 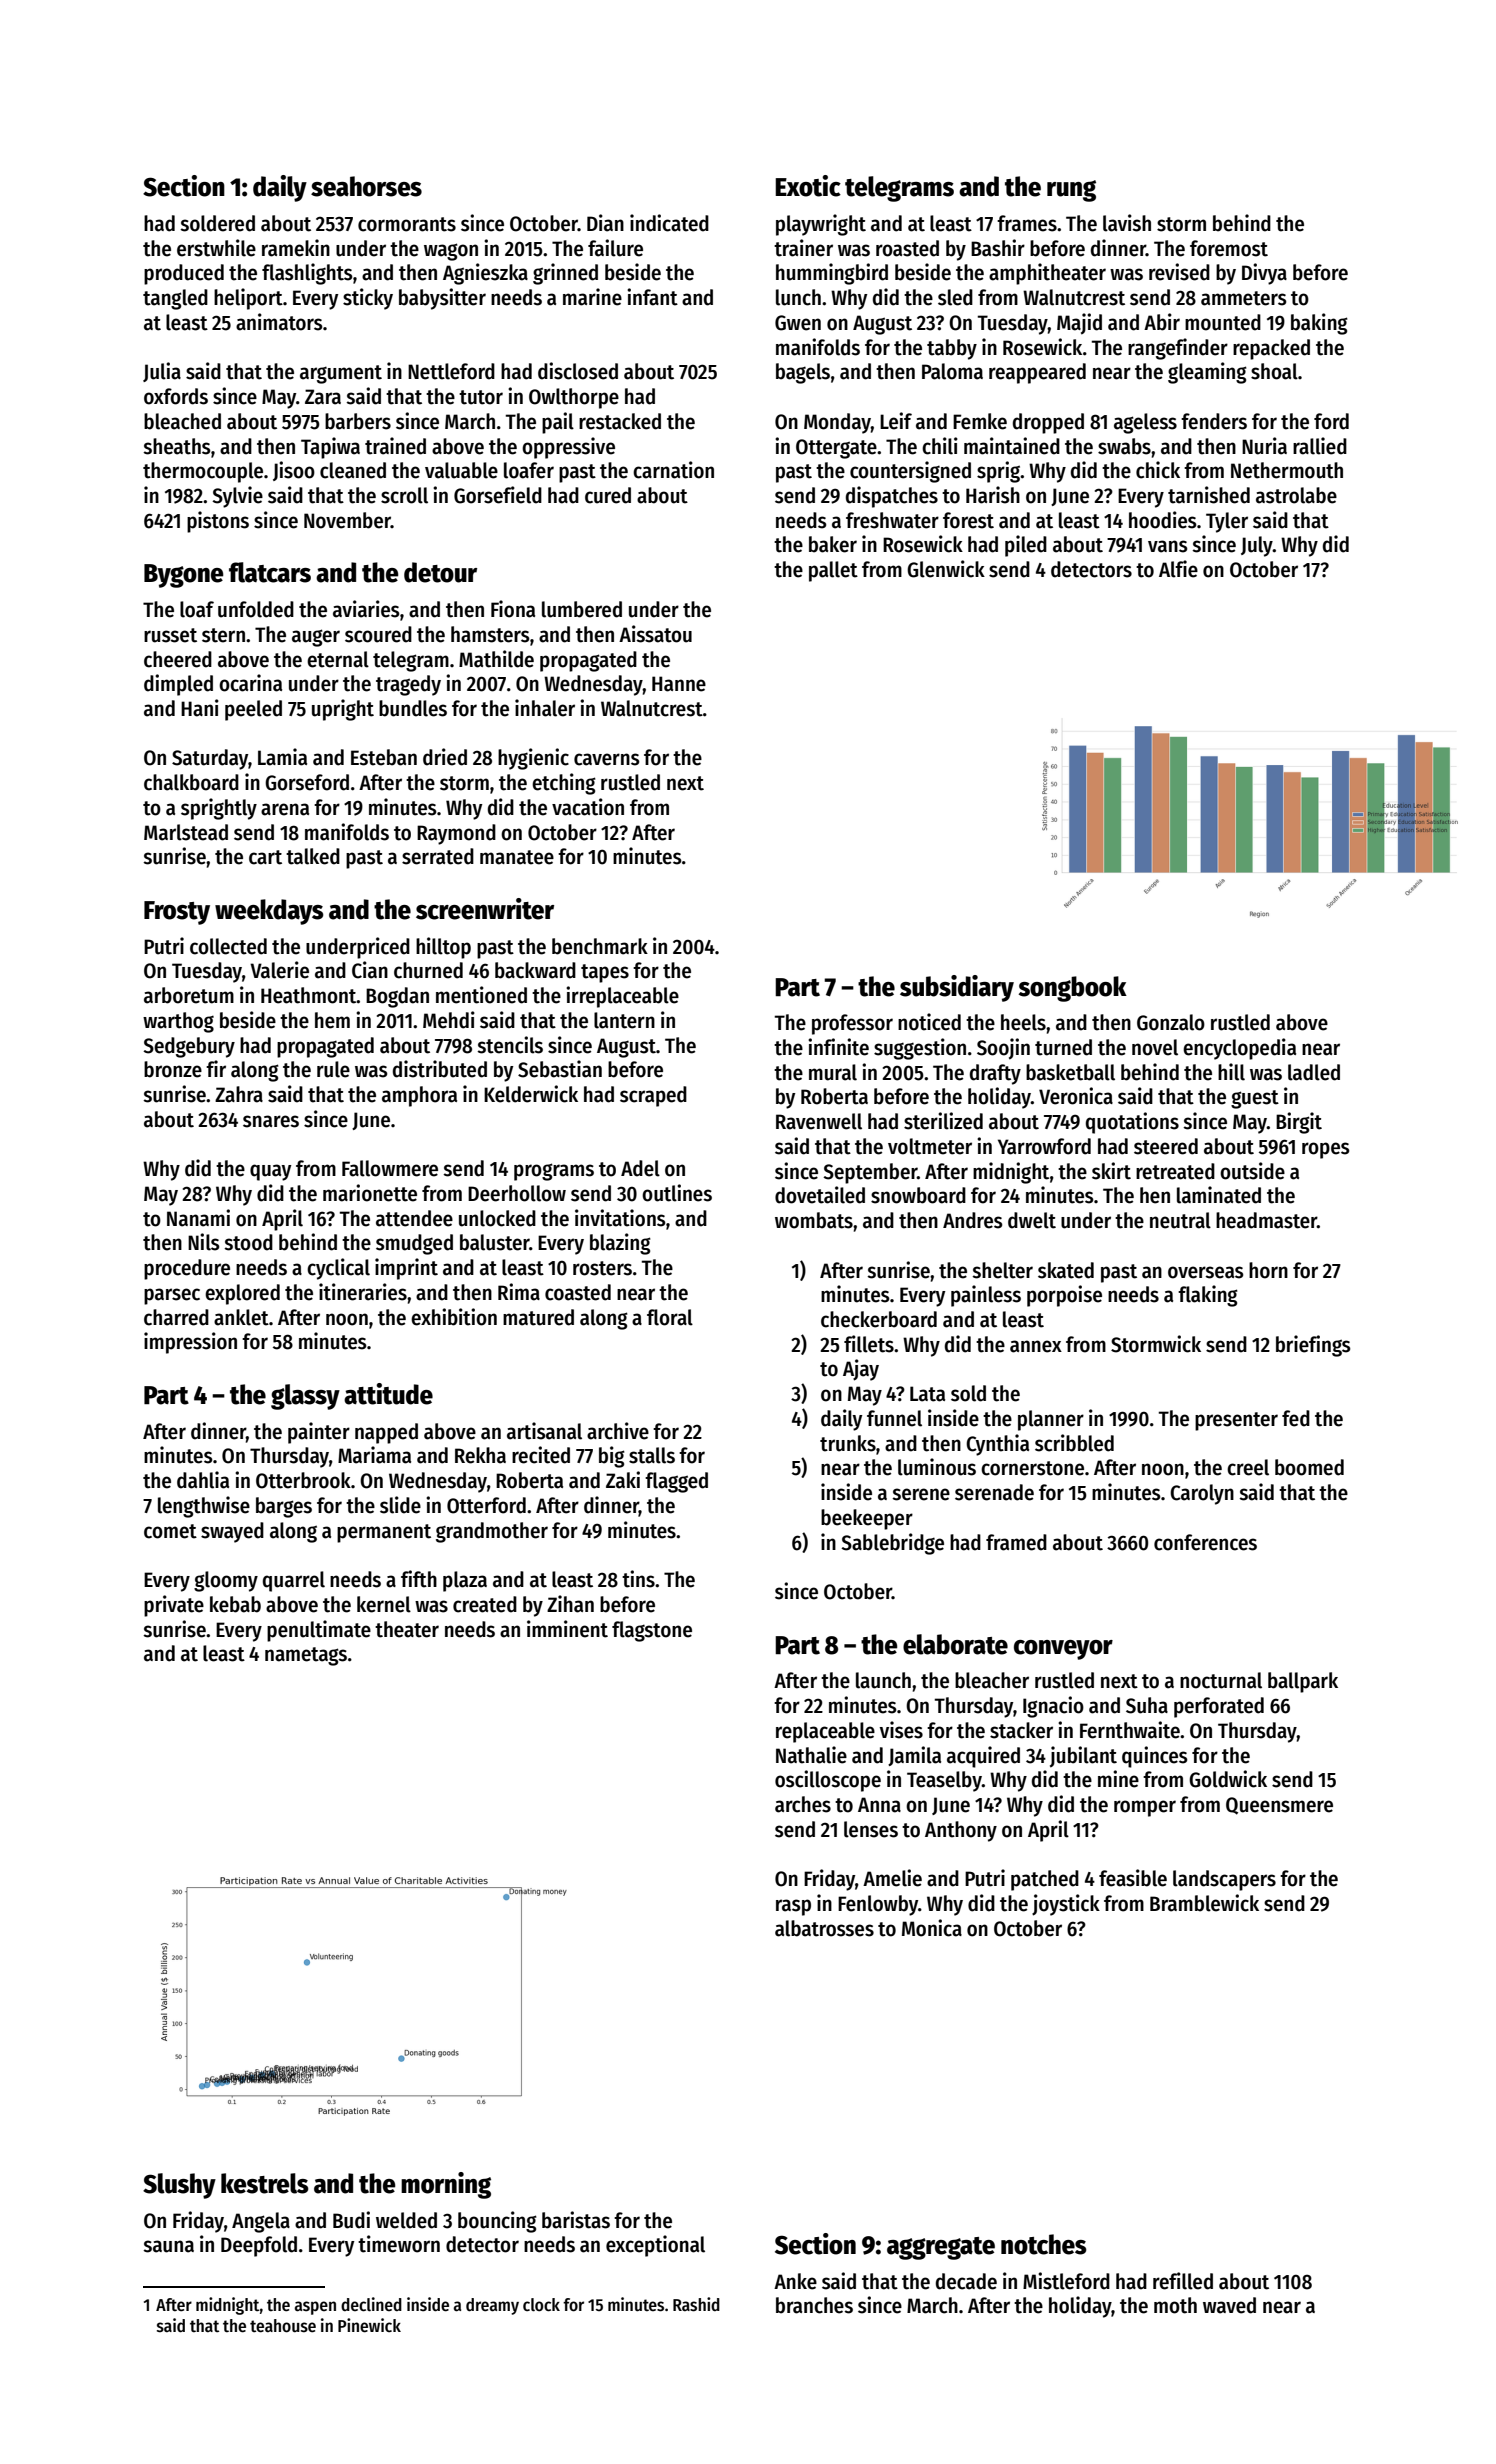 What do you see at coordinates (1202, 1494) in the page?
I see `Carolyn` at bounding box center [1202, 1494].
